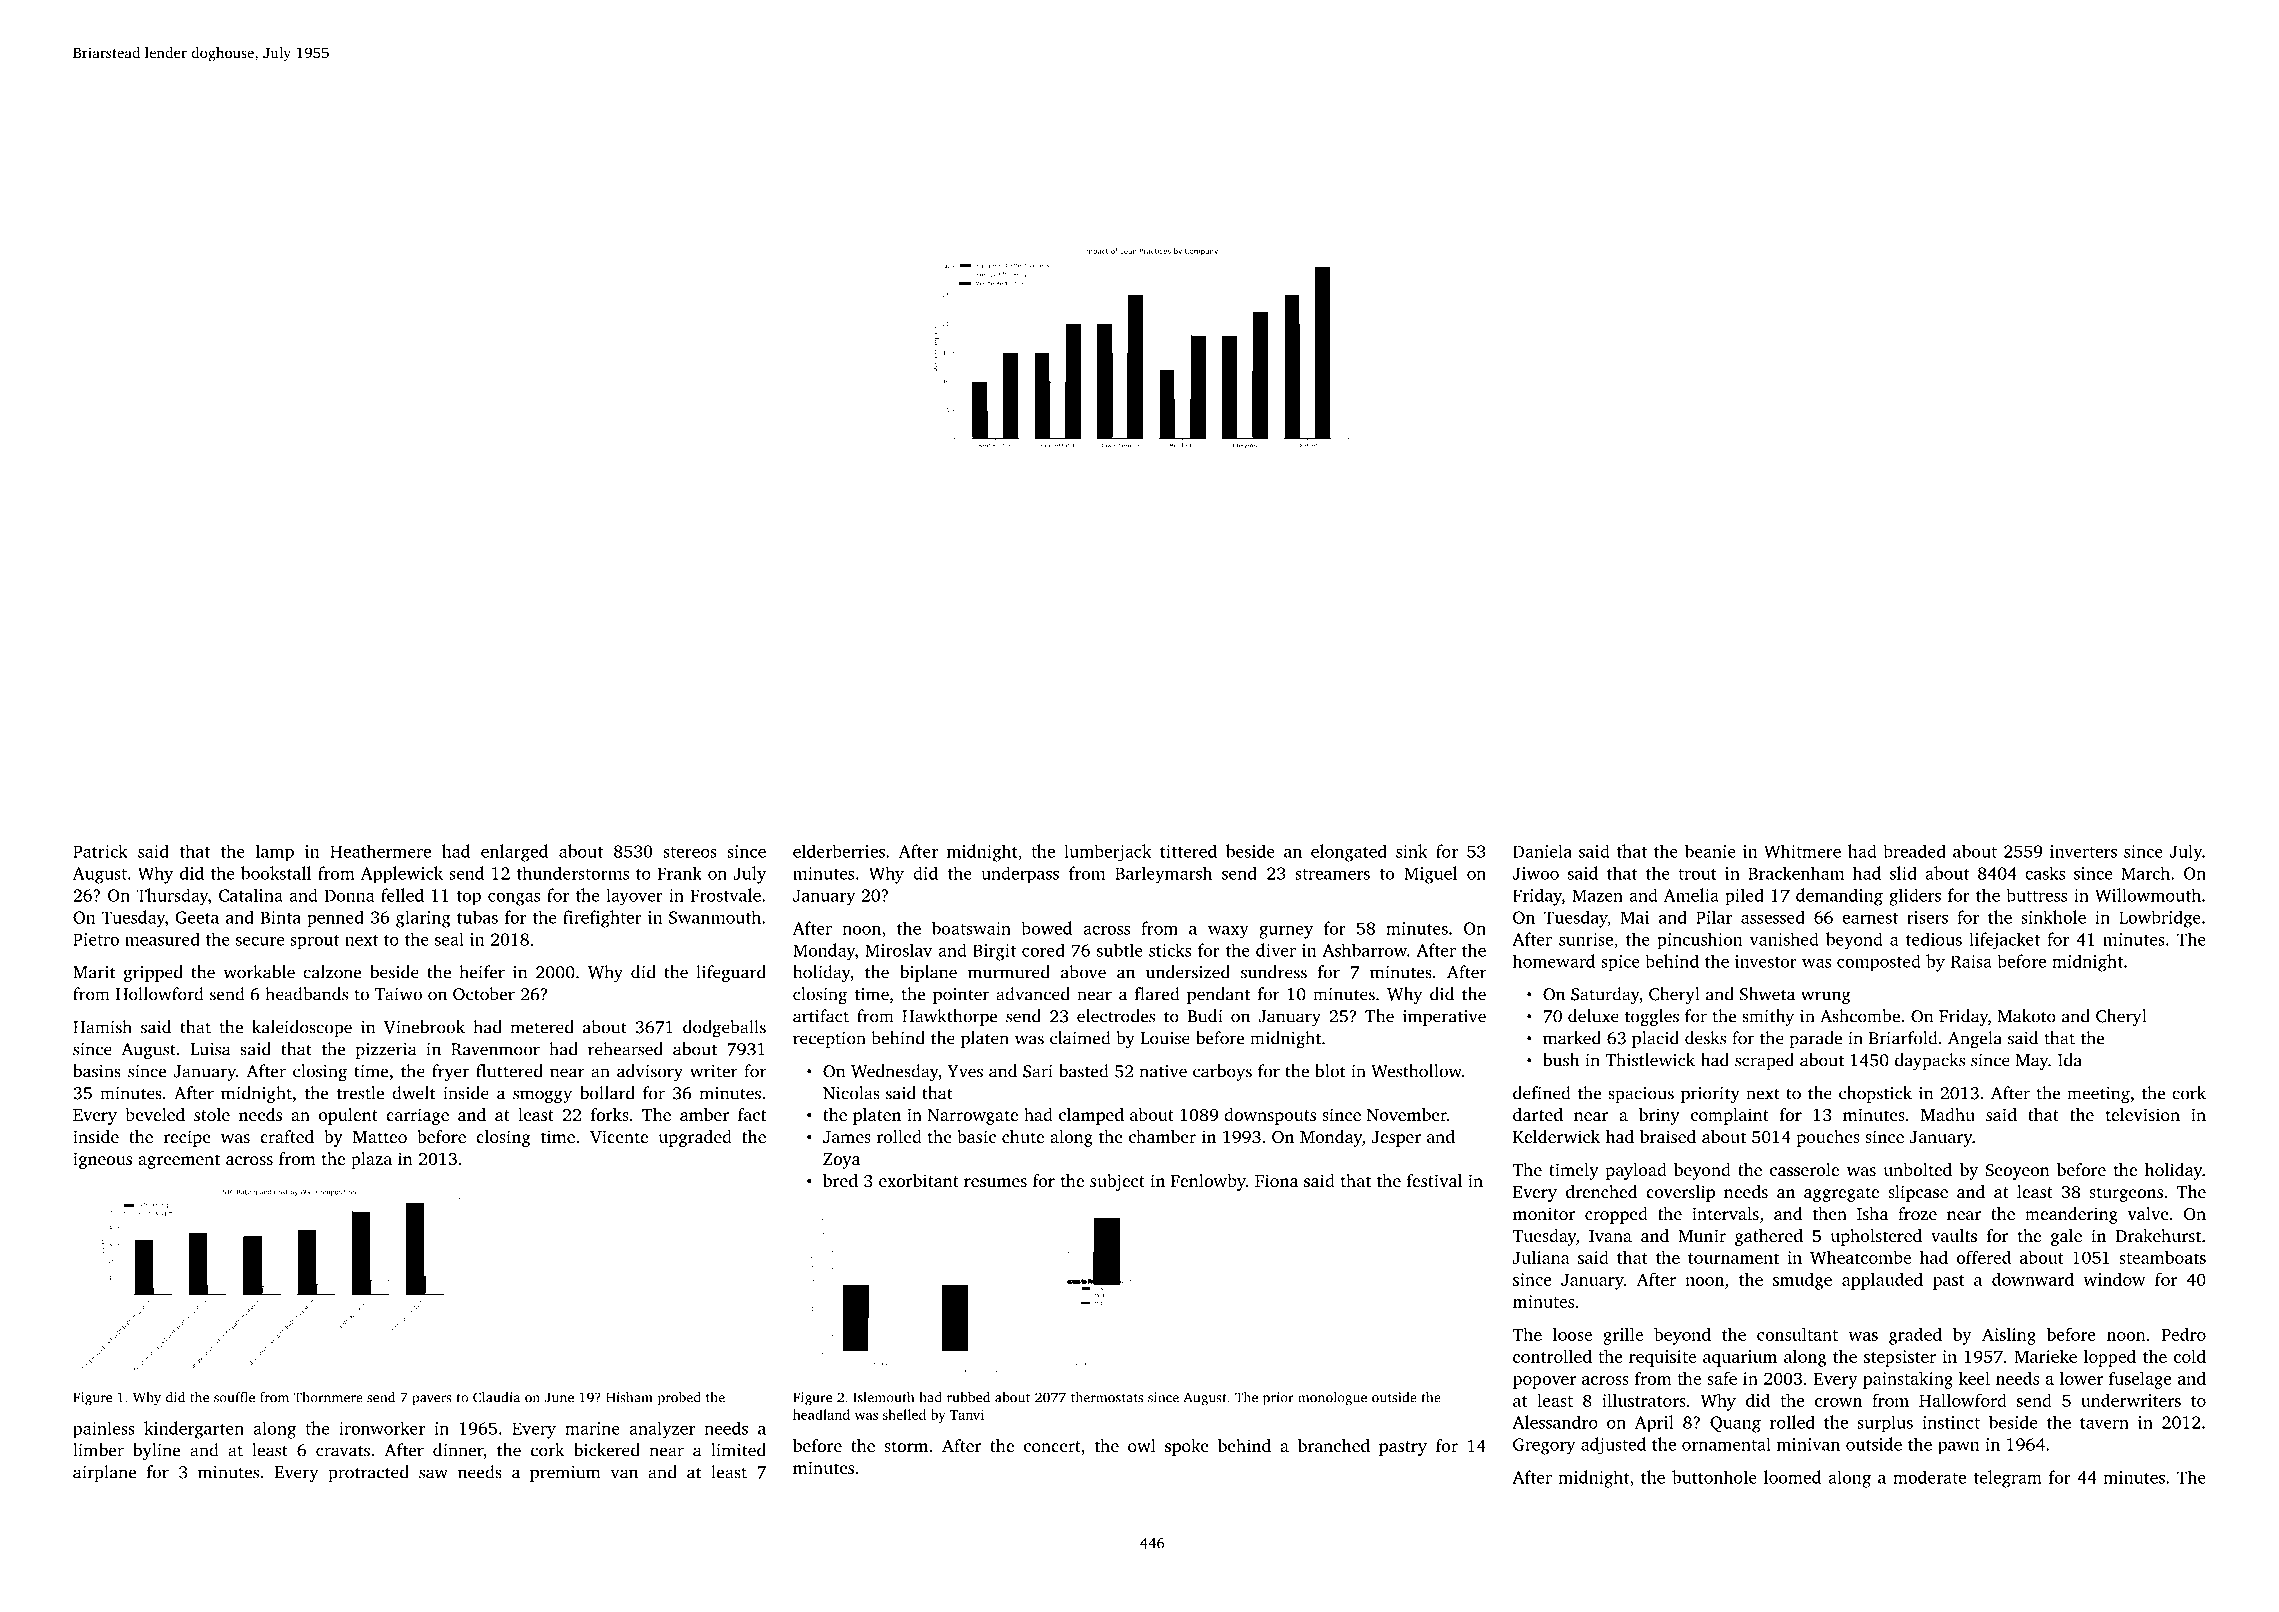 This document has width=2279, height=1612. Describe the element at coordinates (565, 1474) in the document. I see `premium` at that location.
